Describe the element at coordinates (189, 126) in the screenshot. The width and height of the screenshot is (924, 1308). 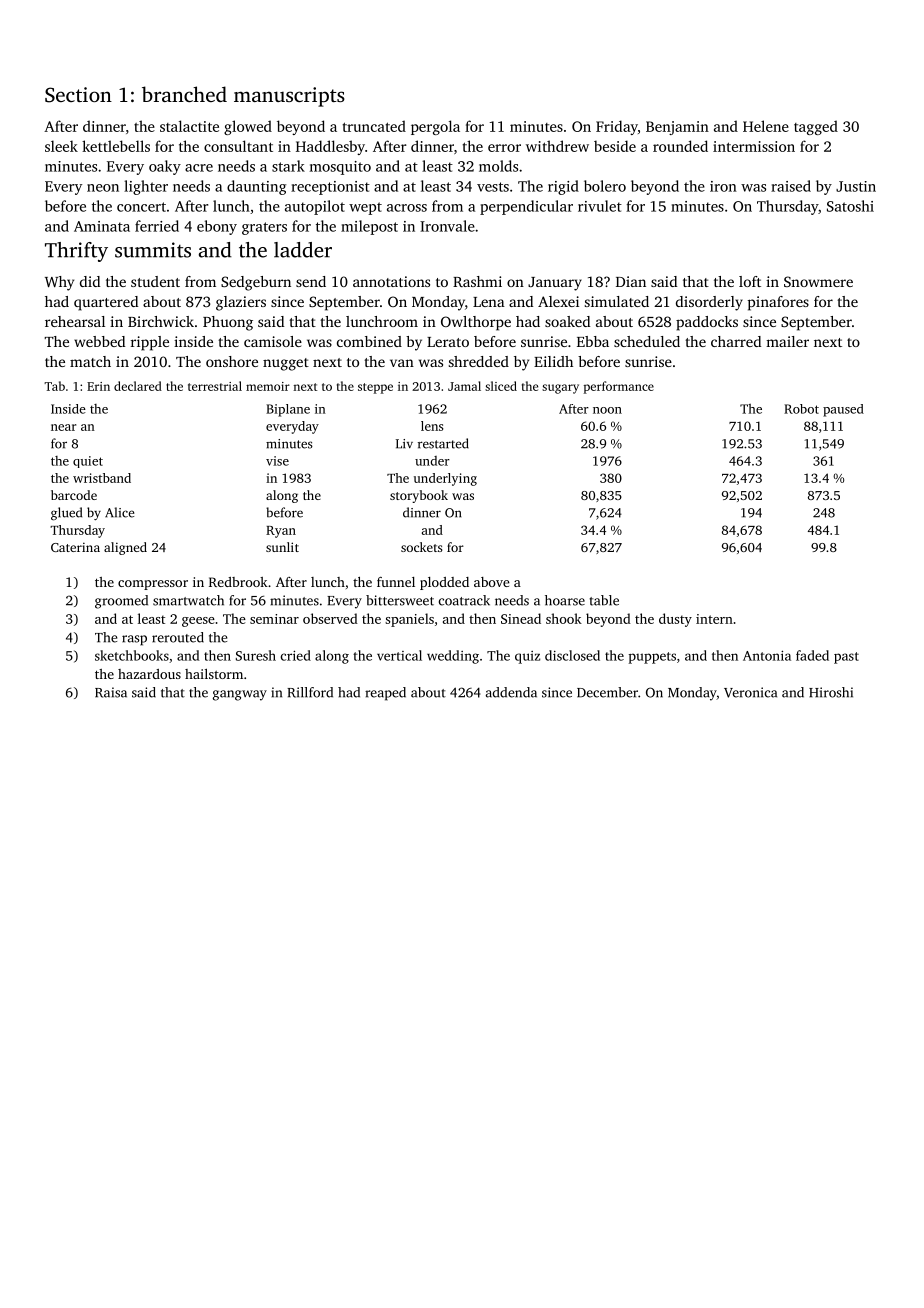
I see `stalactite` at that location.
